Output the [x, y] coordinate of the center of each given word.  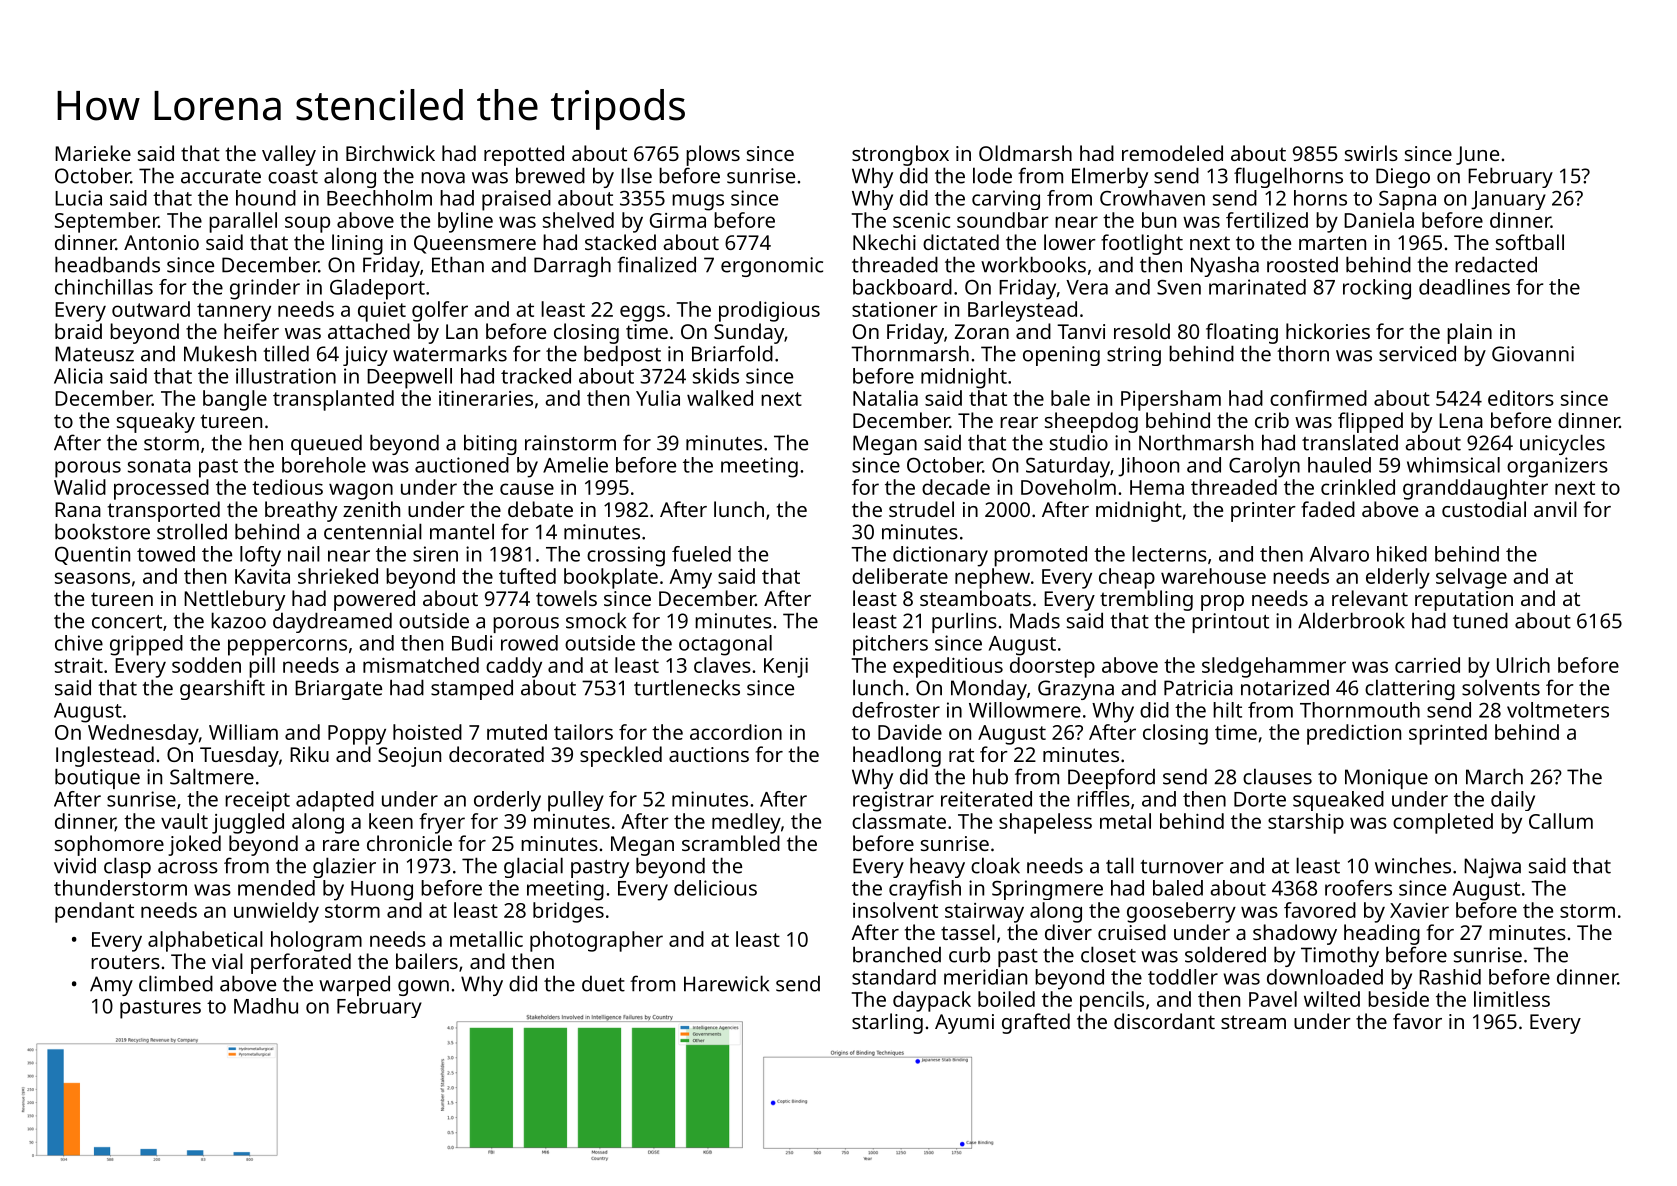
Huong [382, 891]
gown [423, 988]
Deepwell [409, 378]
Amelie [575, 465]
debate [540, 509]
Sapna [1407, 200]
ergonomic [772, 267]
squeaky [156, 422]
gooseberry [1181, 912]
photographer [596, 941]
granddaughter [1475, 489]
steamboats [975, 598]
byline [465, 222]
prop [1222, 603]
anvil [1555, 509]
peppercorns [287, 647]
